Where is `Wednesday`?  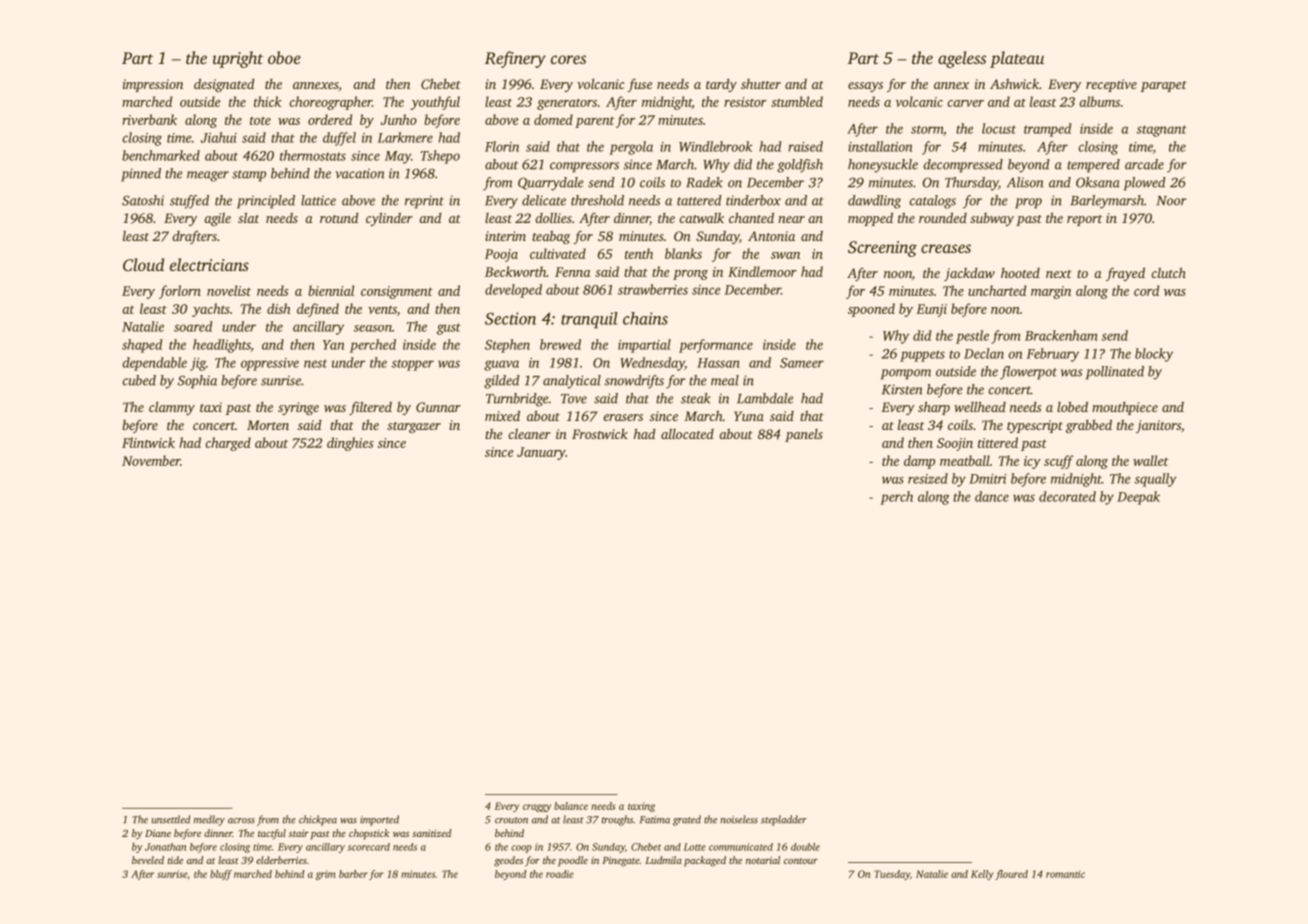 Wednesday is located at coordinates (652, 364).
